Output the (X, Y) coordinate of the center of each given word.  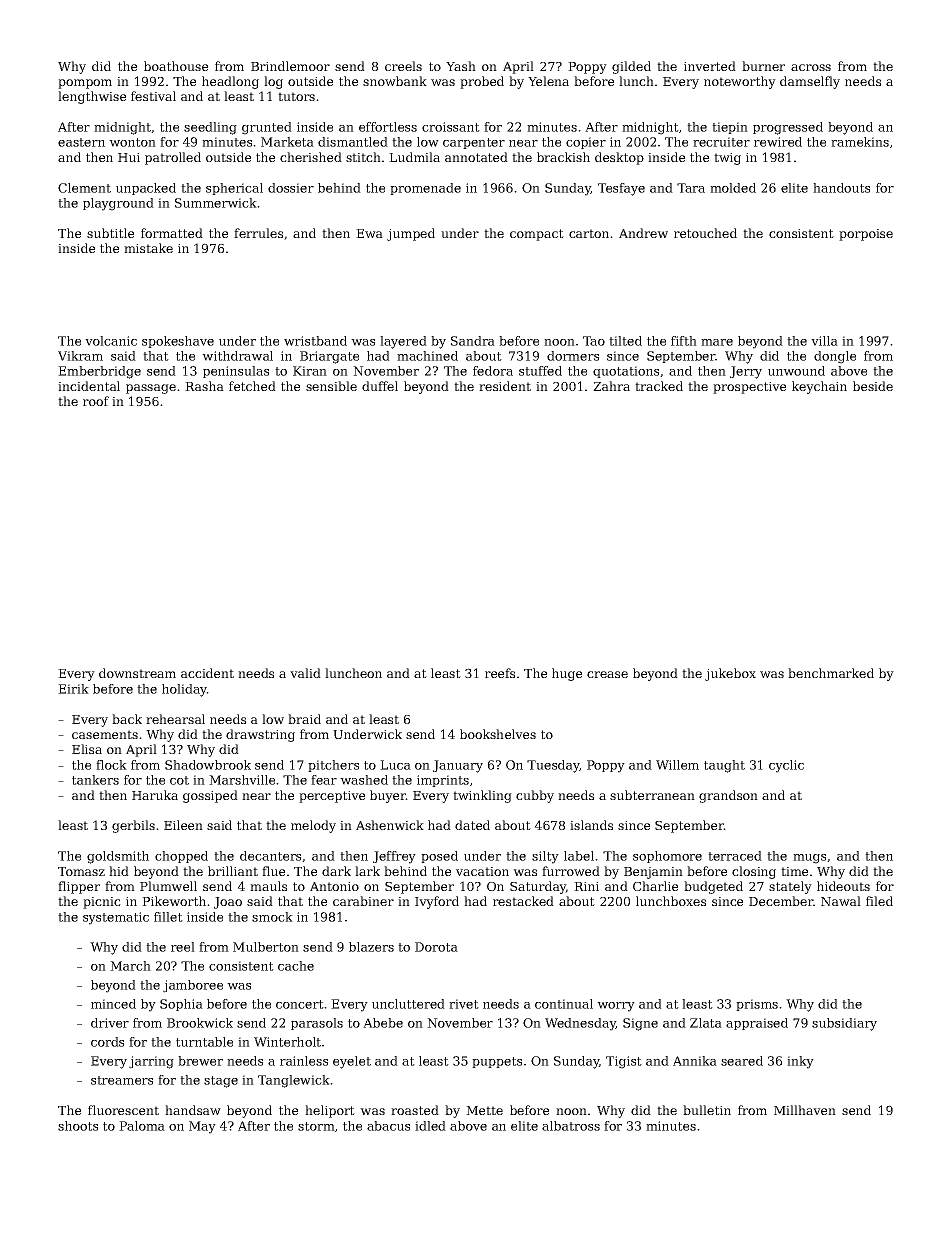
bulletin (707, 1110)
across (811, 67)
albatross (571, 1126)
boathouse (176, 66)
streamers (122, 1080)
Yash (461, 66)
